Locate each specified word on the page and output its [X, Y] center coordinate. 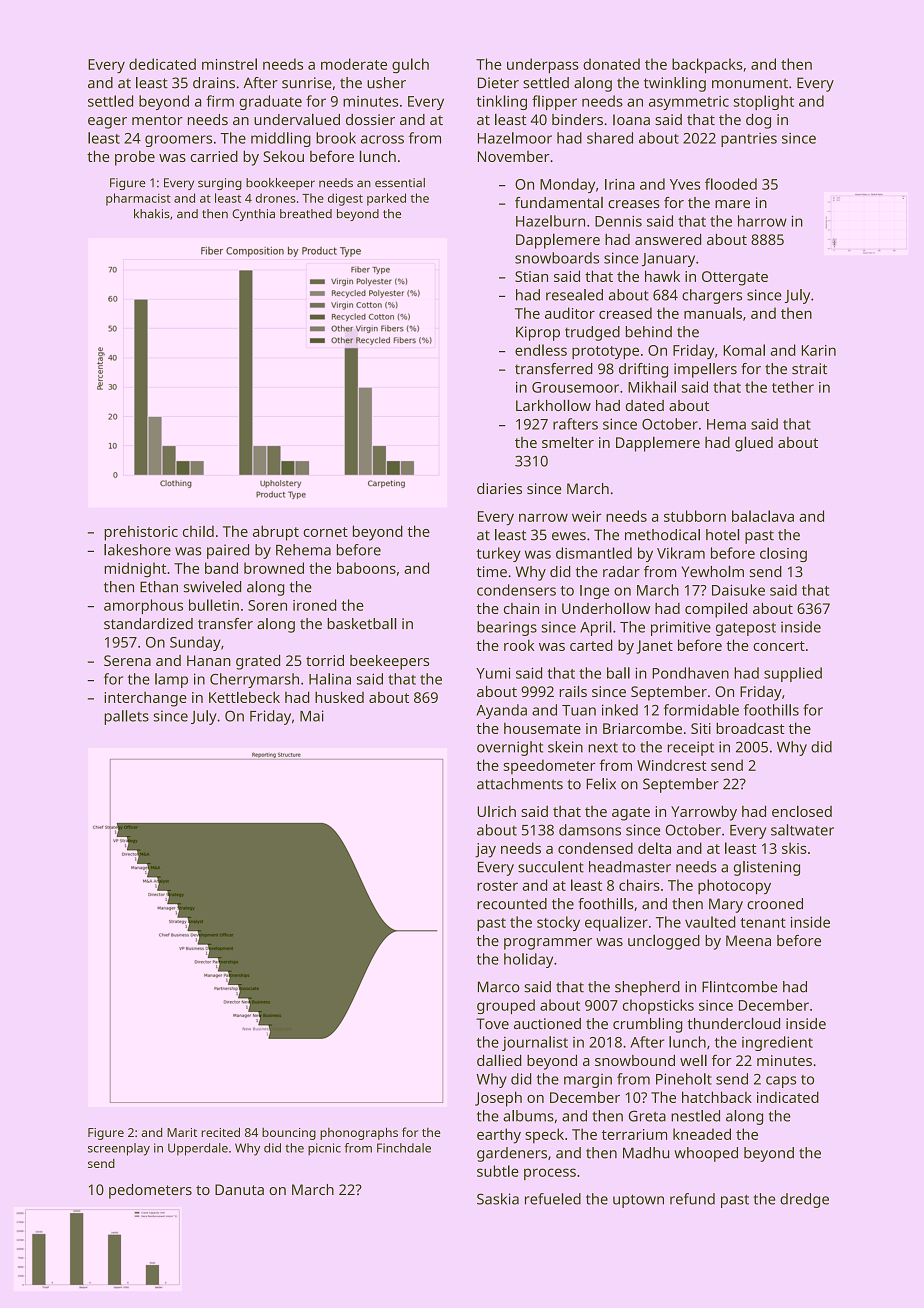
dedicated [162, 64]
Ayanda [501, 711]
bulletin [214, 605]
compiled [716, 610]
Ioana [631, 119]
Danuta [239, 1189]
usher [386, 83]
